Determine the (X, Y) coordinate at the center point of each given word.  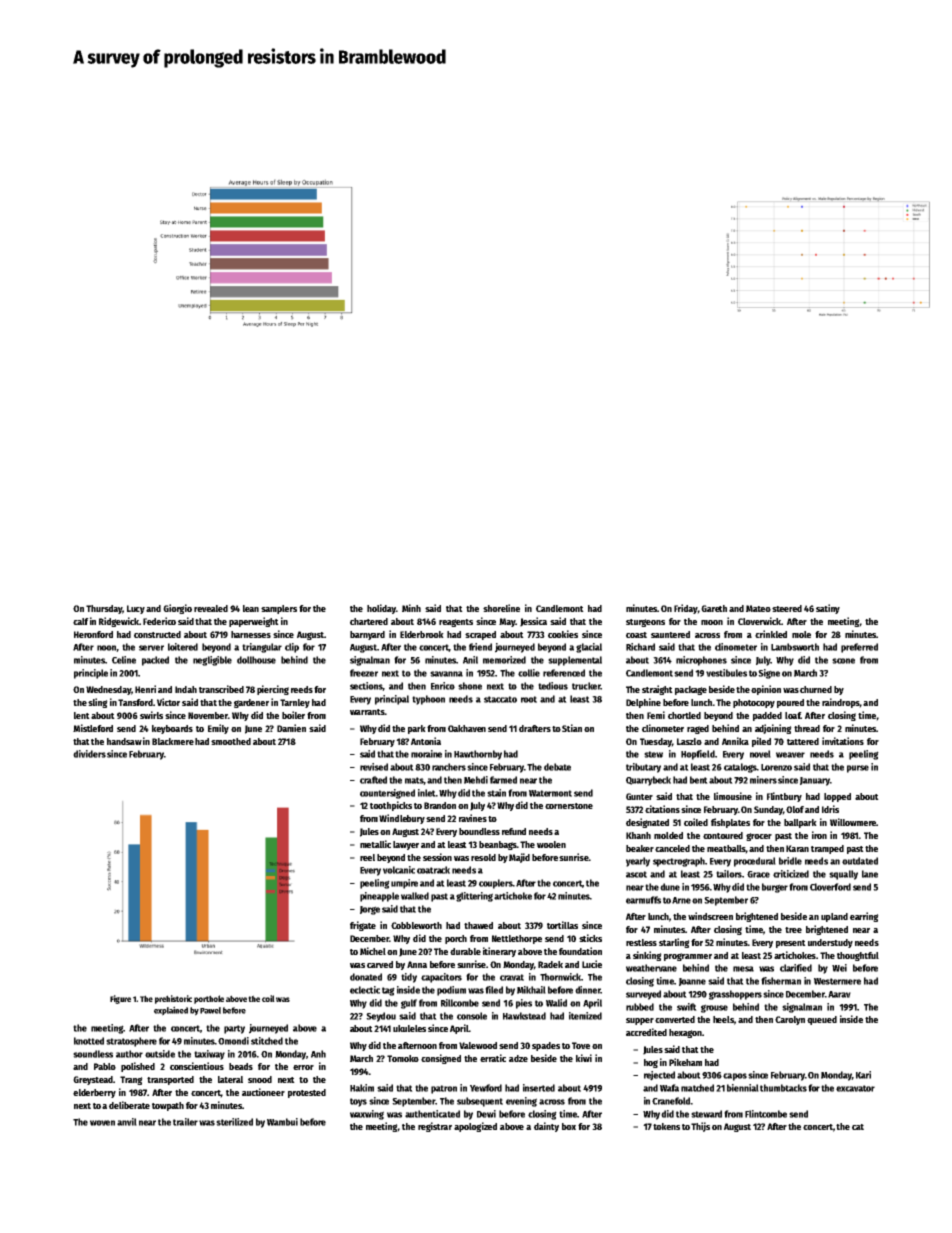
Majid (519, 858)
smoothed (231, 741)
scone (843, 661)
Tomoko (403, 1058)
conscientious (197, 1066)
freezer (364, 673)
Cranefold (671, 1101)
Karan (797, 848)
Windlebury (402, 819)
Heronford (93, 634)
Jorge (370, 910)
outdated (860, 861)
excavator (855, 1088)
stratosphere (131, 1042)
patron (444, 1089)
